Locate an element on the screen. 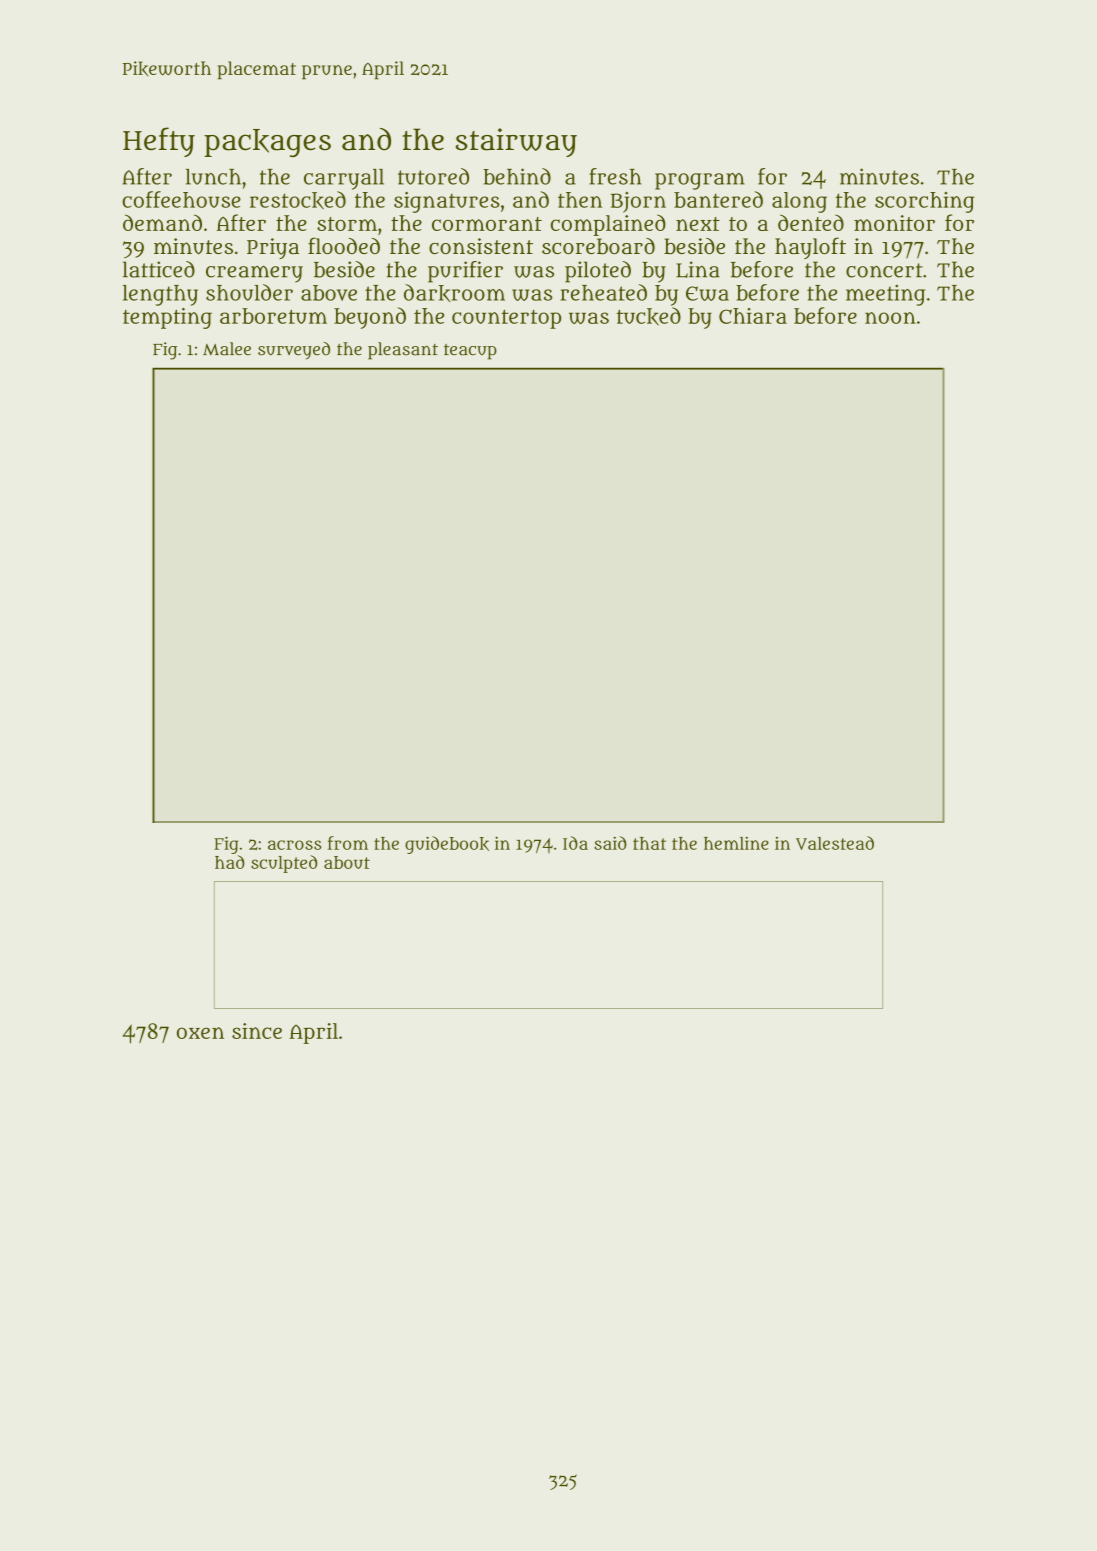 The image size is (1097, 1551). Ida is located at coordinates (575, 843).
